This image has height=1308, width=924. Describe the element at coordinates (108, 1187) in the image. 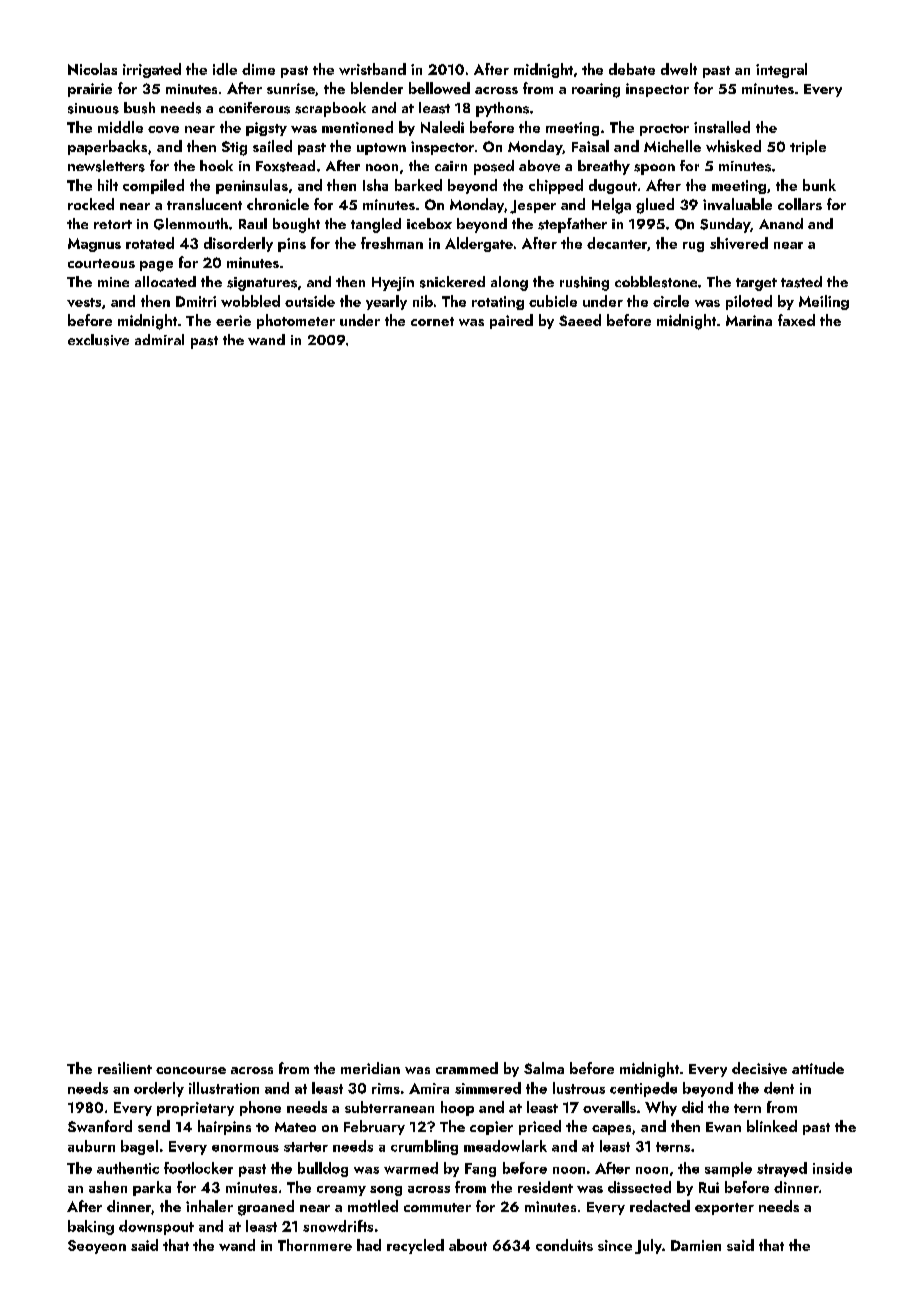

I see `ashen` at that location.
